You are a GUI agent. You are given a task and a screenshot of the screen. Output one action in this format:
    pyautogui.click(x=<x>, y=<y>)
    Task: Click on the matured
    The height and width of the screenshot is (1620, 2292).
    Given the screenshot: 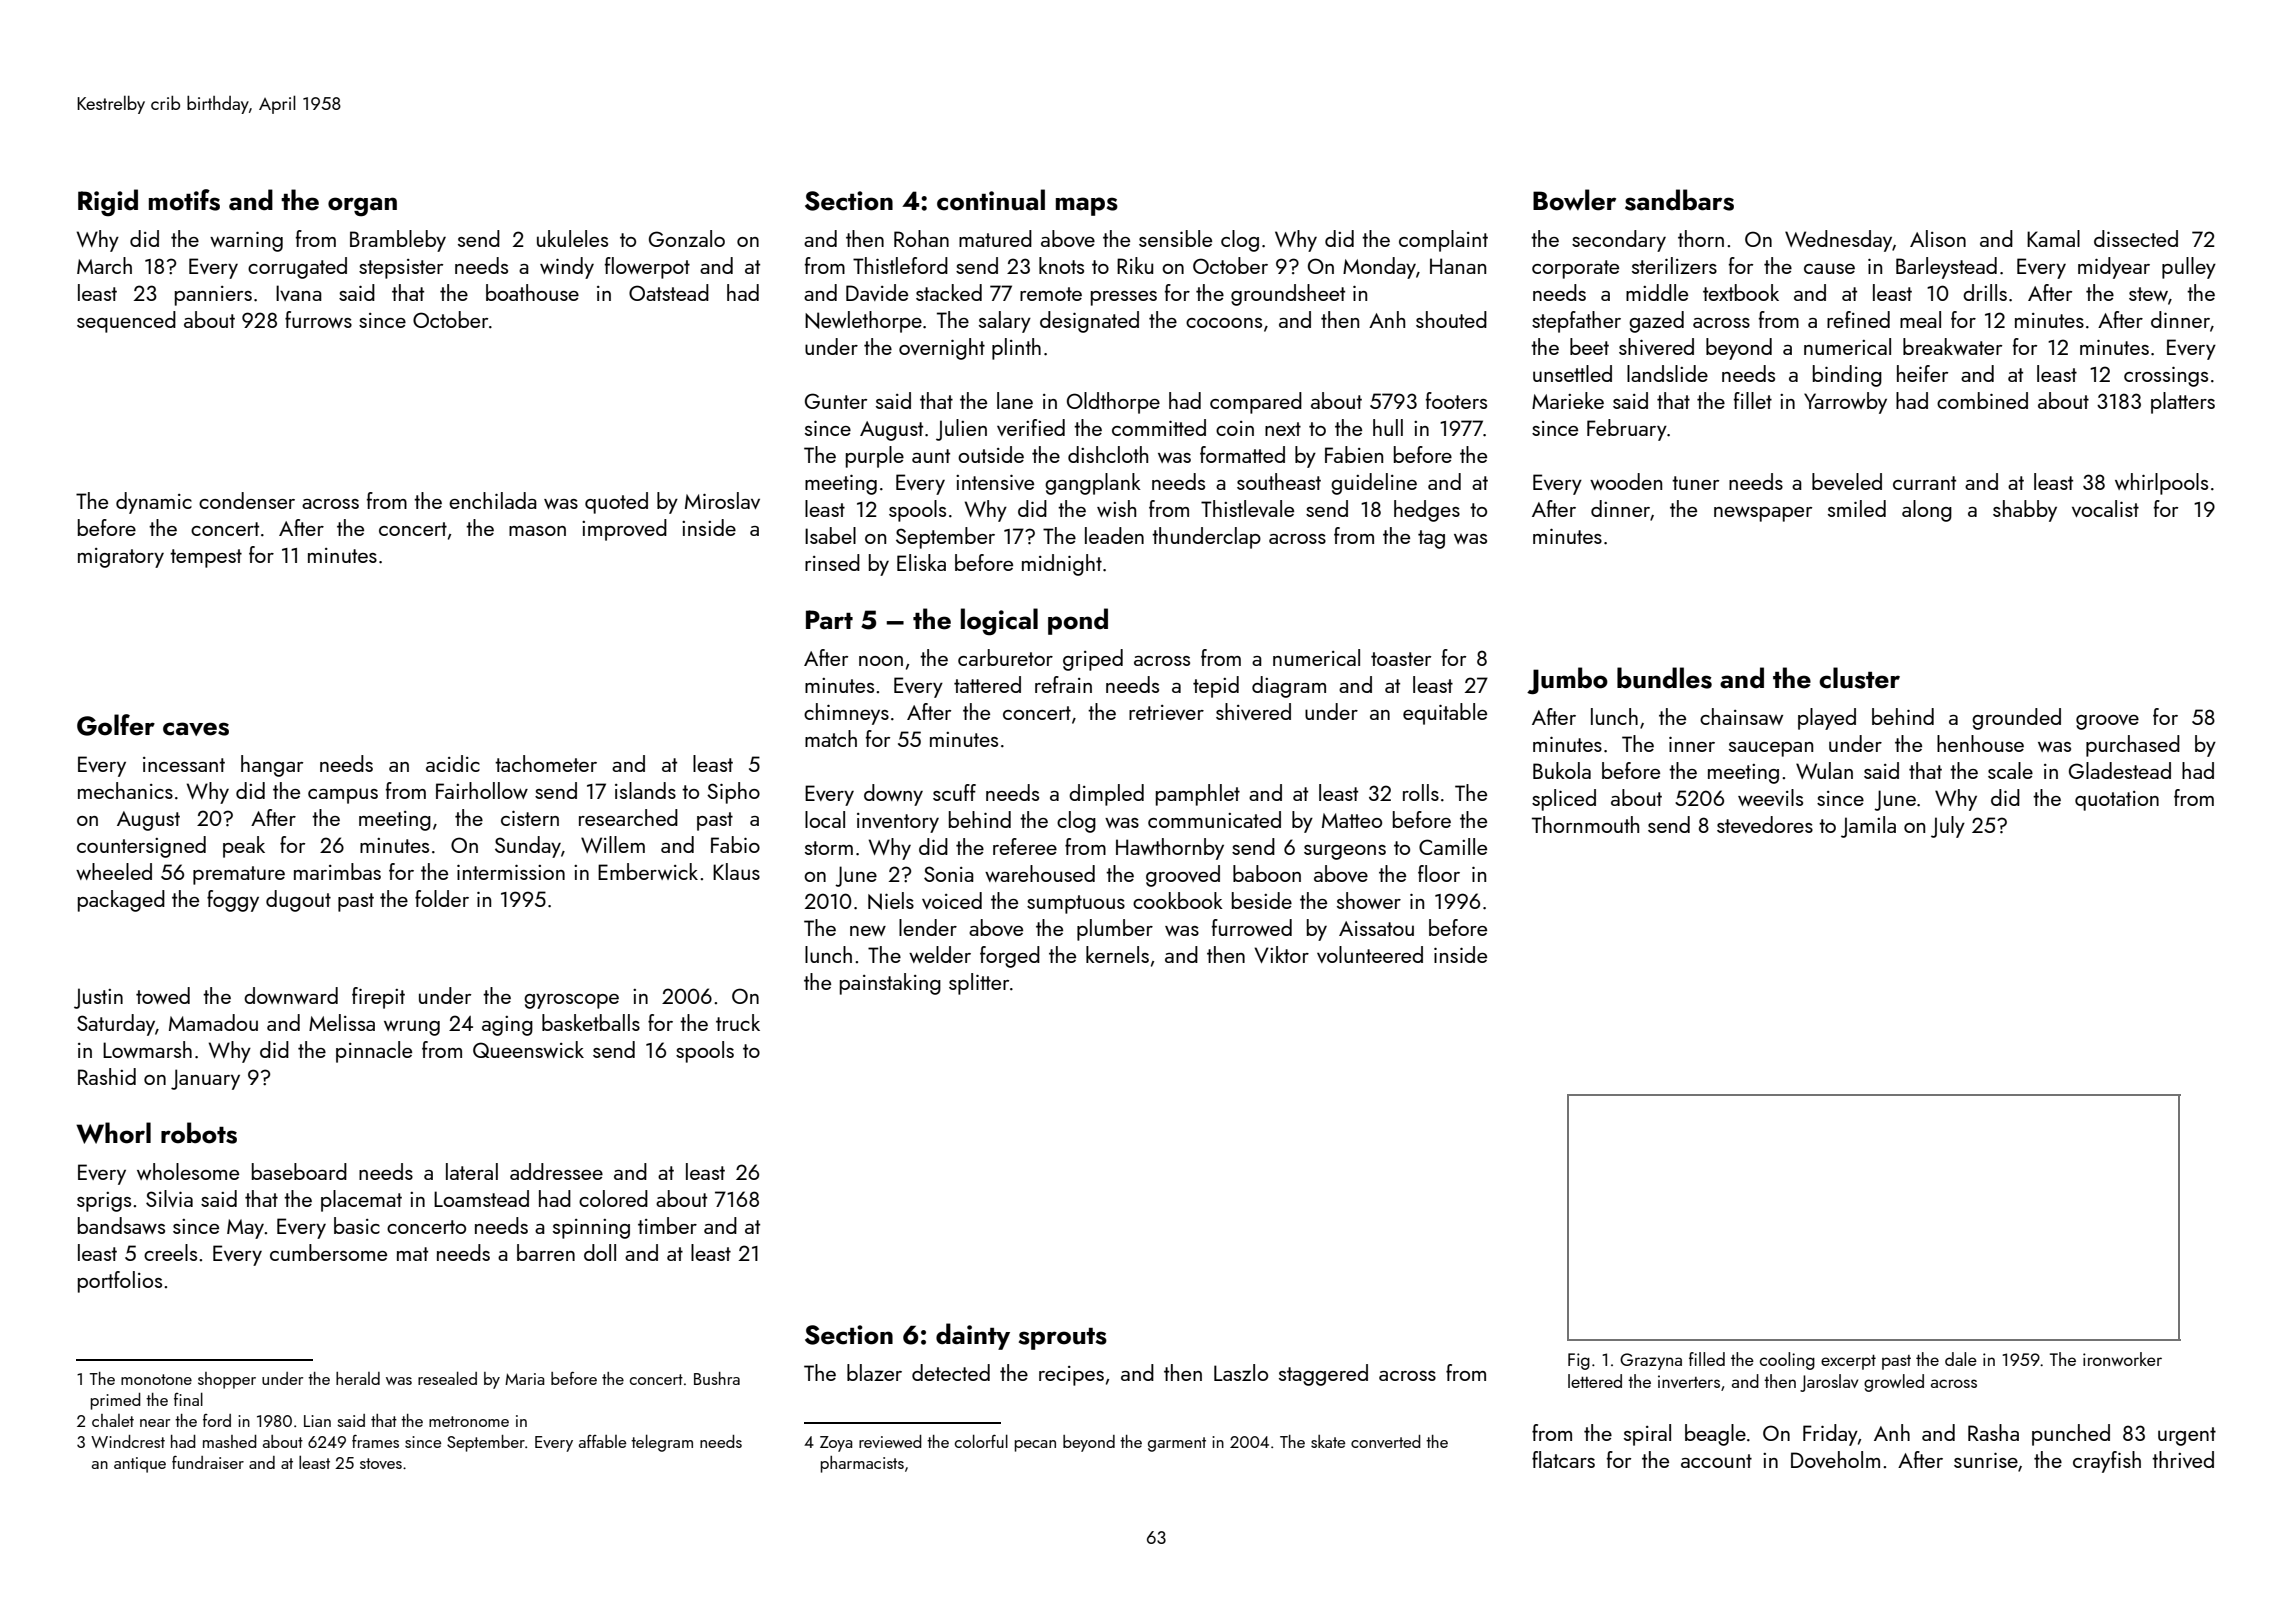 What is the action you would take?
    pyautogui.click(x=995, y=238)
